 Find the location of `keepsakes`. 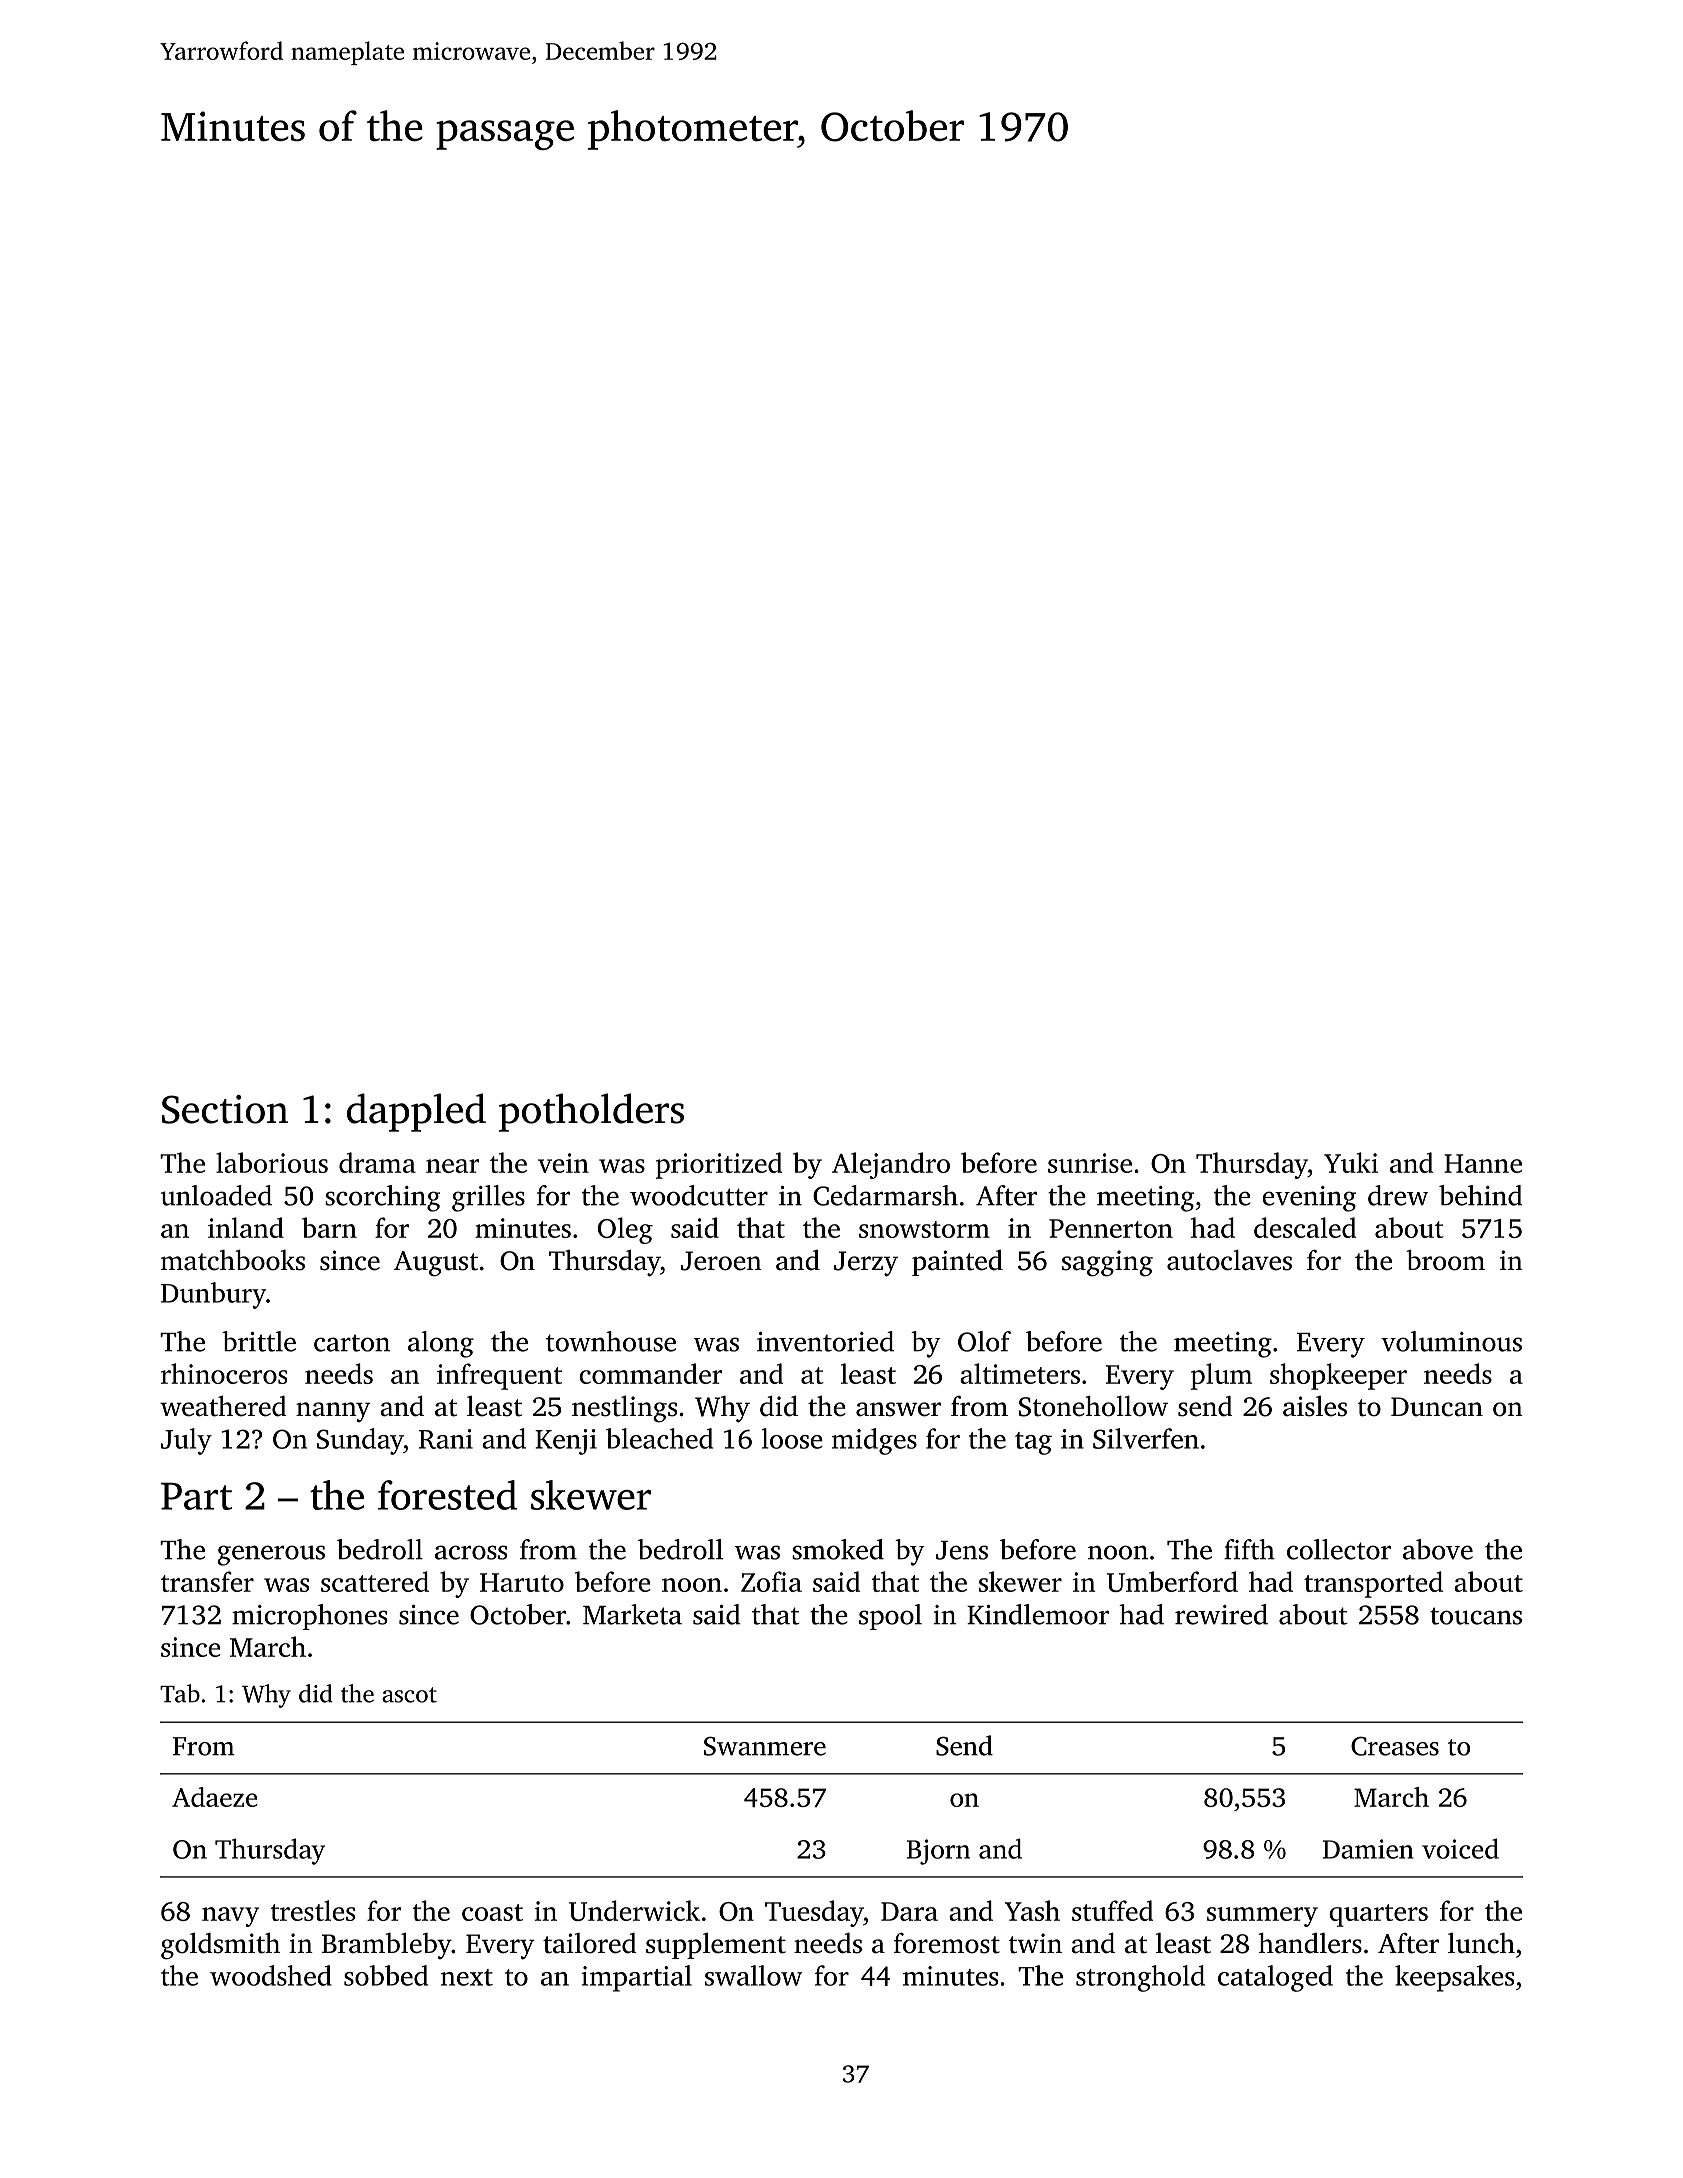

keepsakes is located at coordinates (1454, 1978).
